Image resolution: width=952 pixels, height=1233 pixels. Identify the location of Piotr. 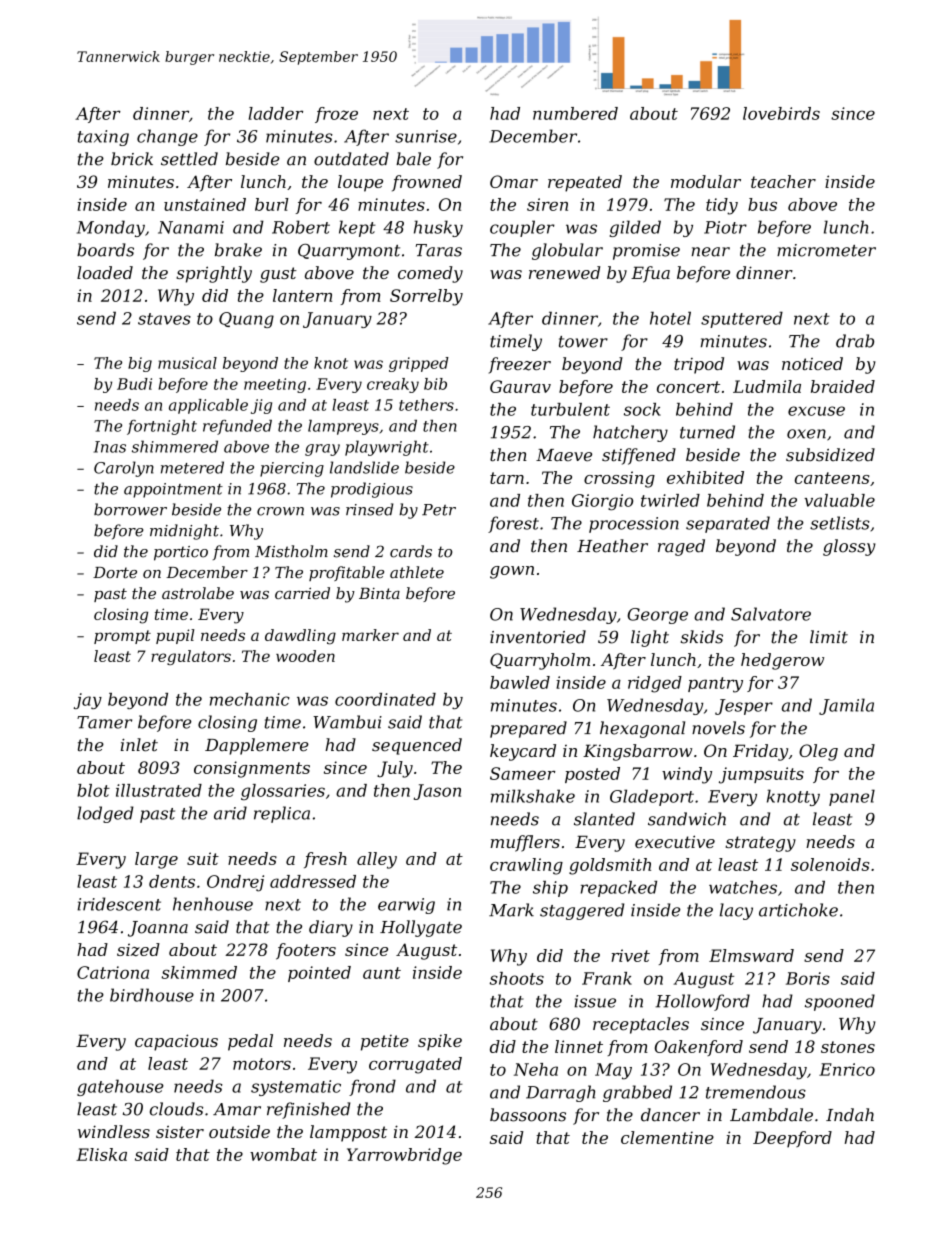
(725, 227).
